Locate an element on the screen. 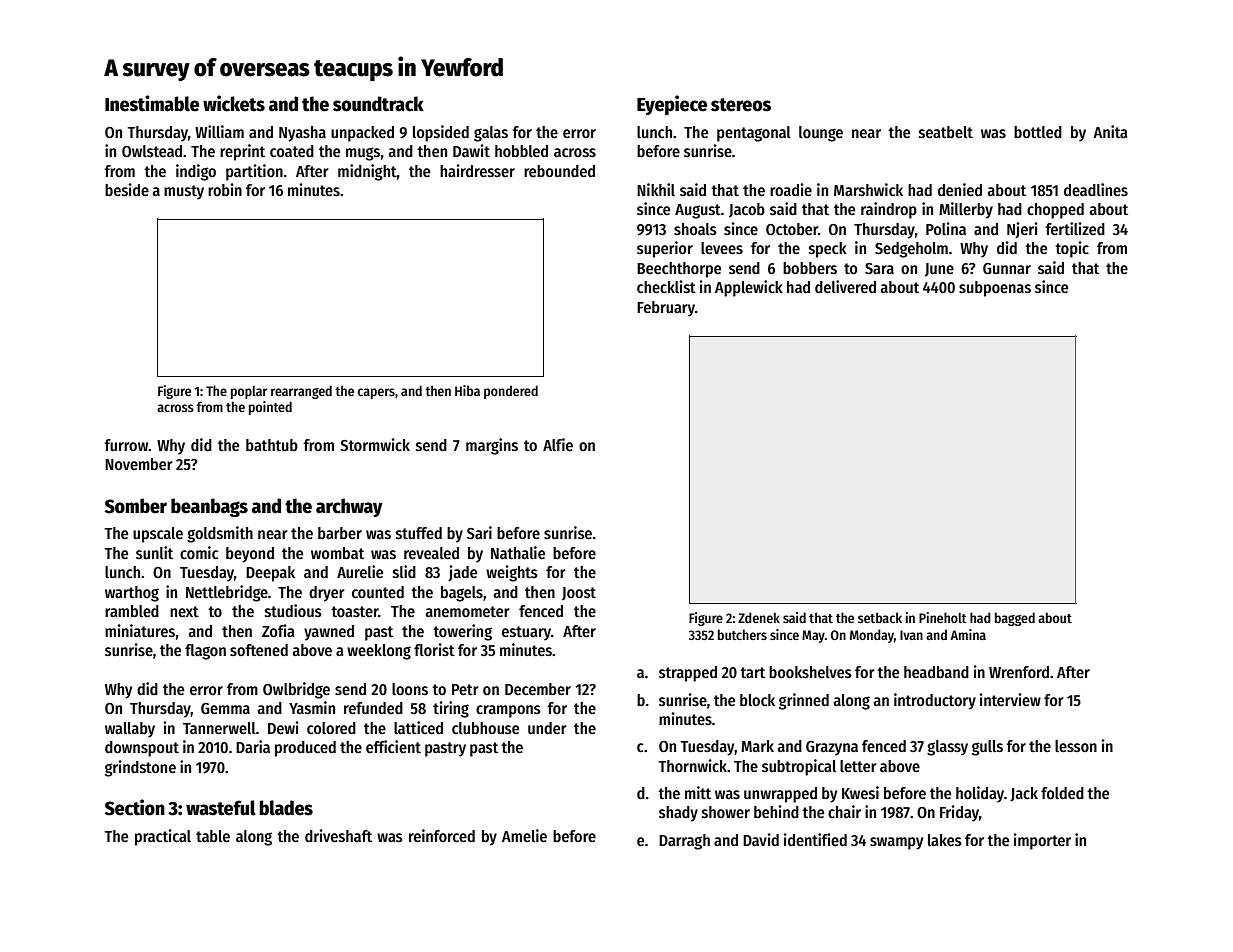  delivered is located at coordinates (845, 286).
